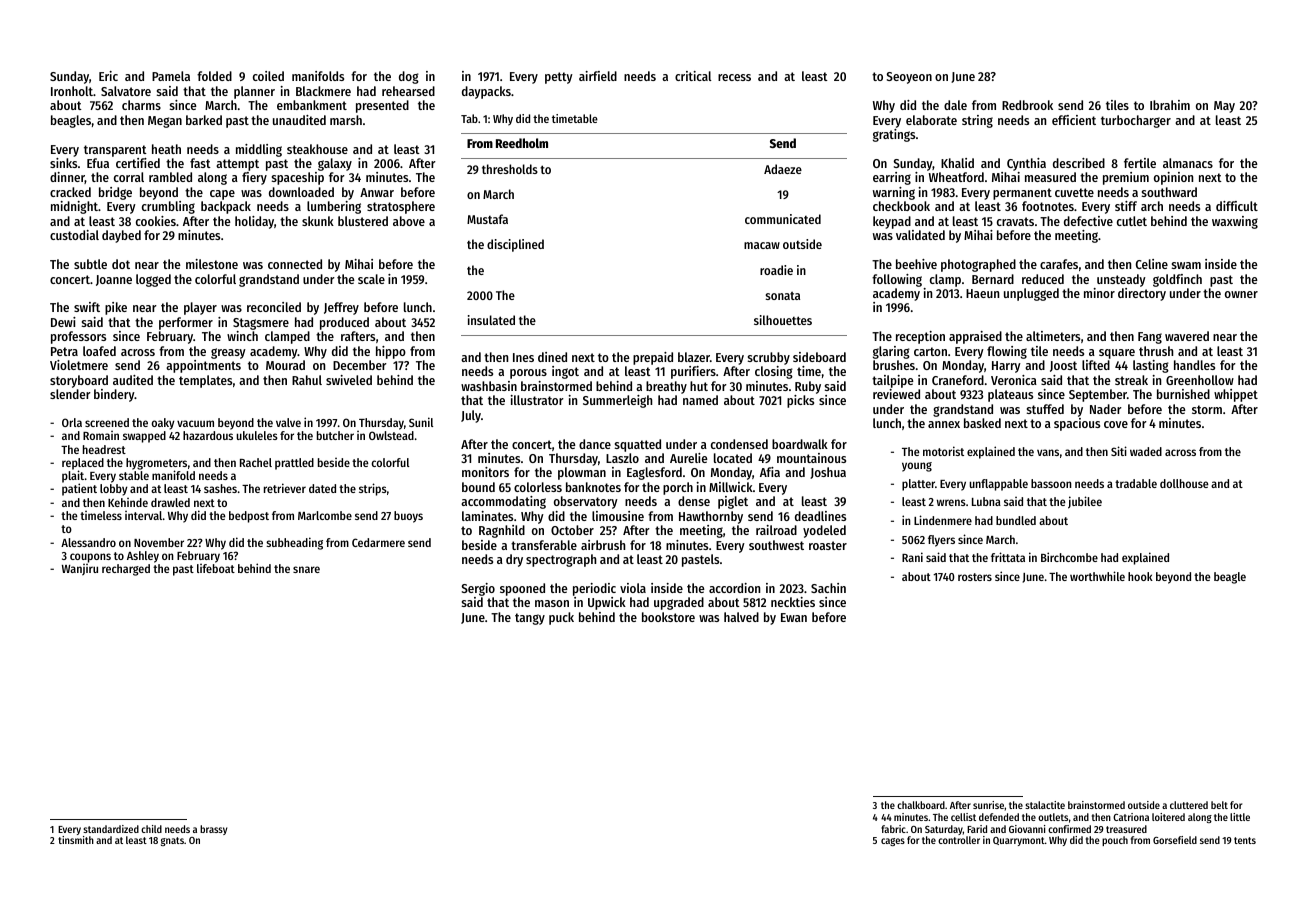  What do you see at coordinates (212, 264) in the document?
I see `milestone` at bounding box center [212, 264].
